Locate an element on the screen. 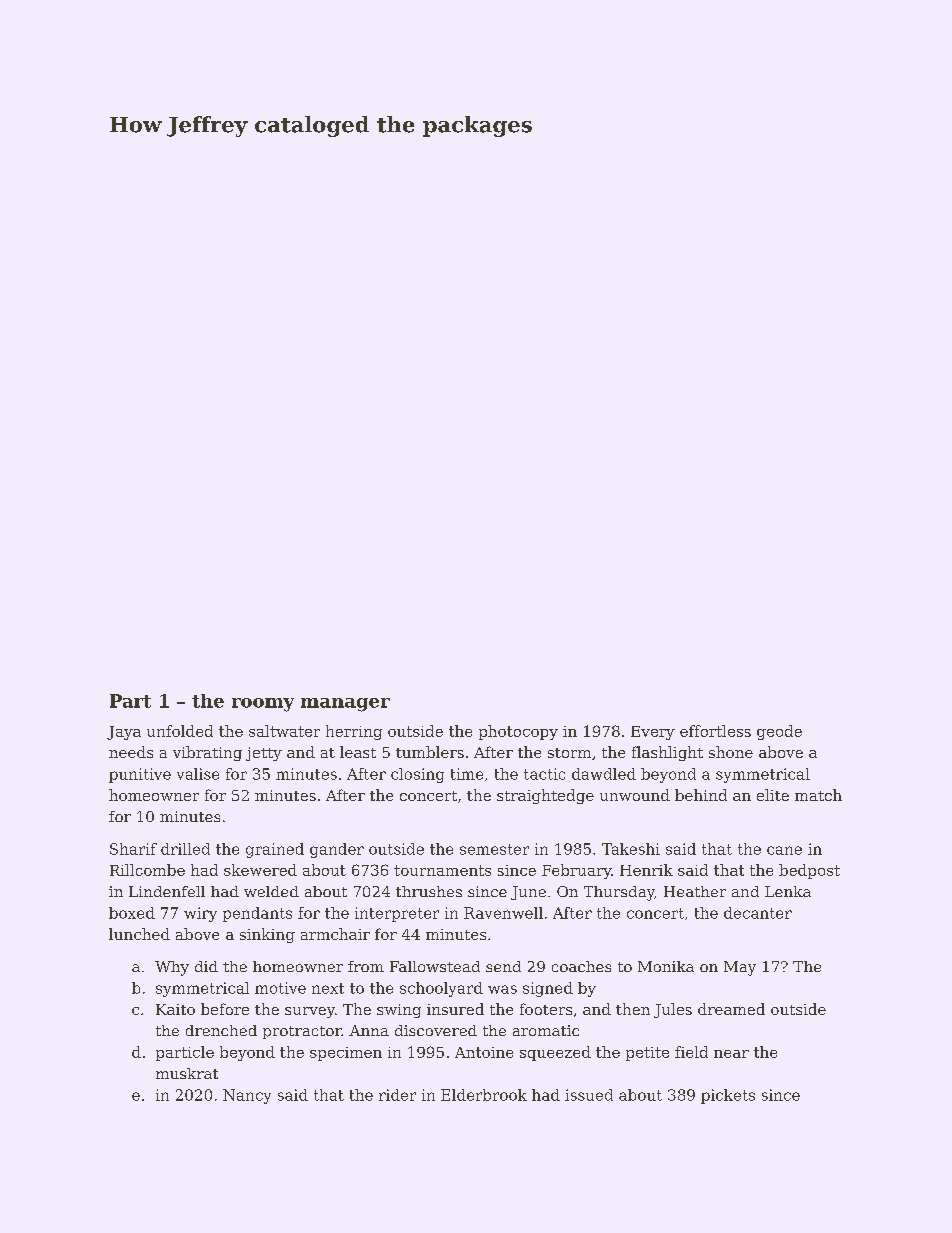 This screenshot has height=1233, width=952. saltwater is located at coordinates (284, 731).
